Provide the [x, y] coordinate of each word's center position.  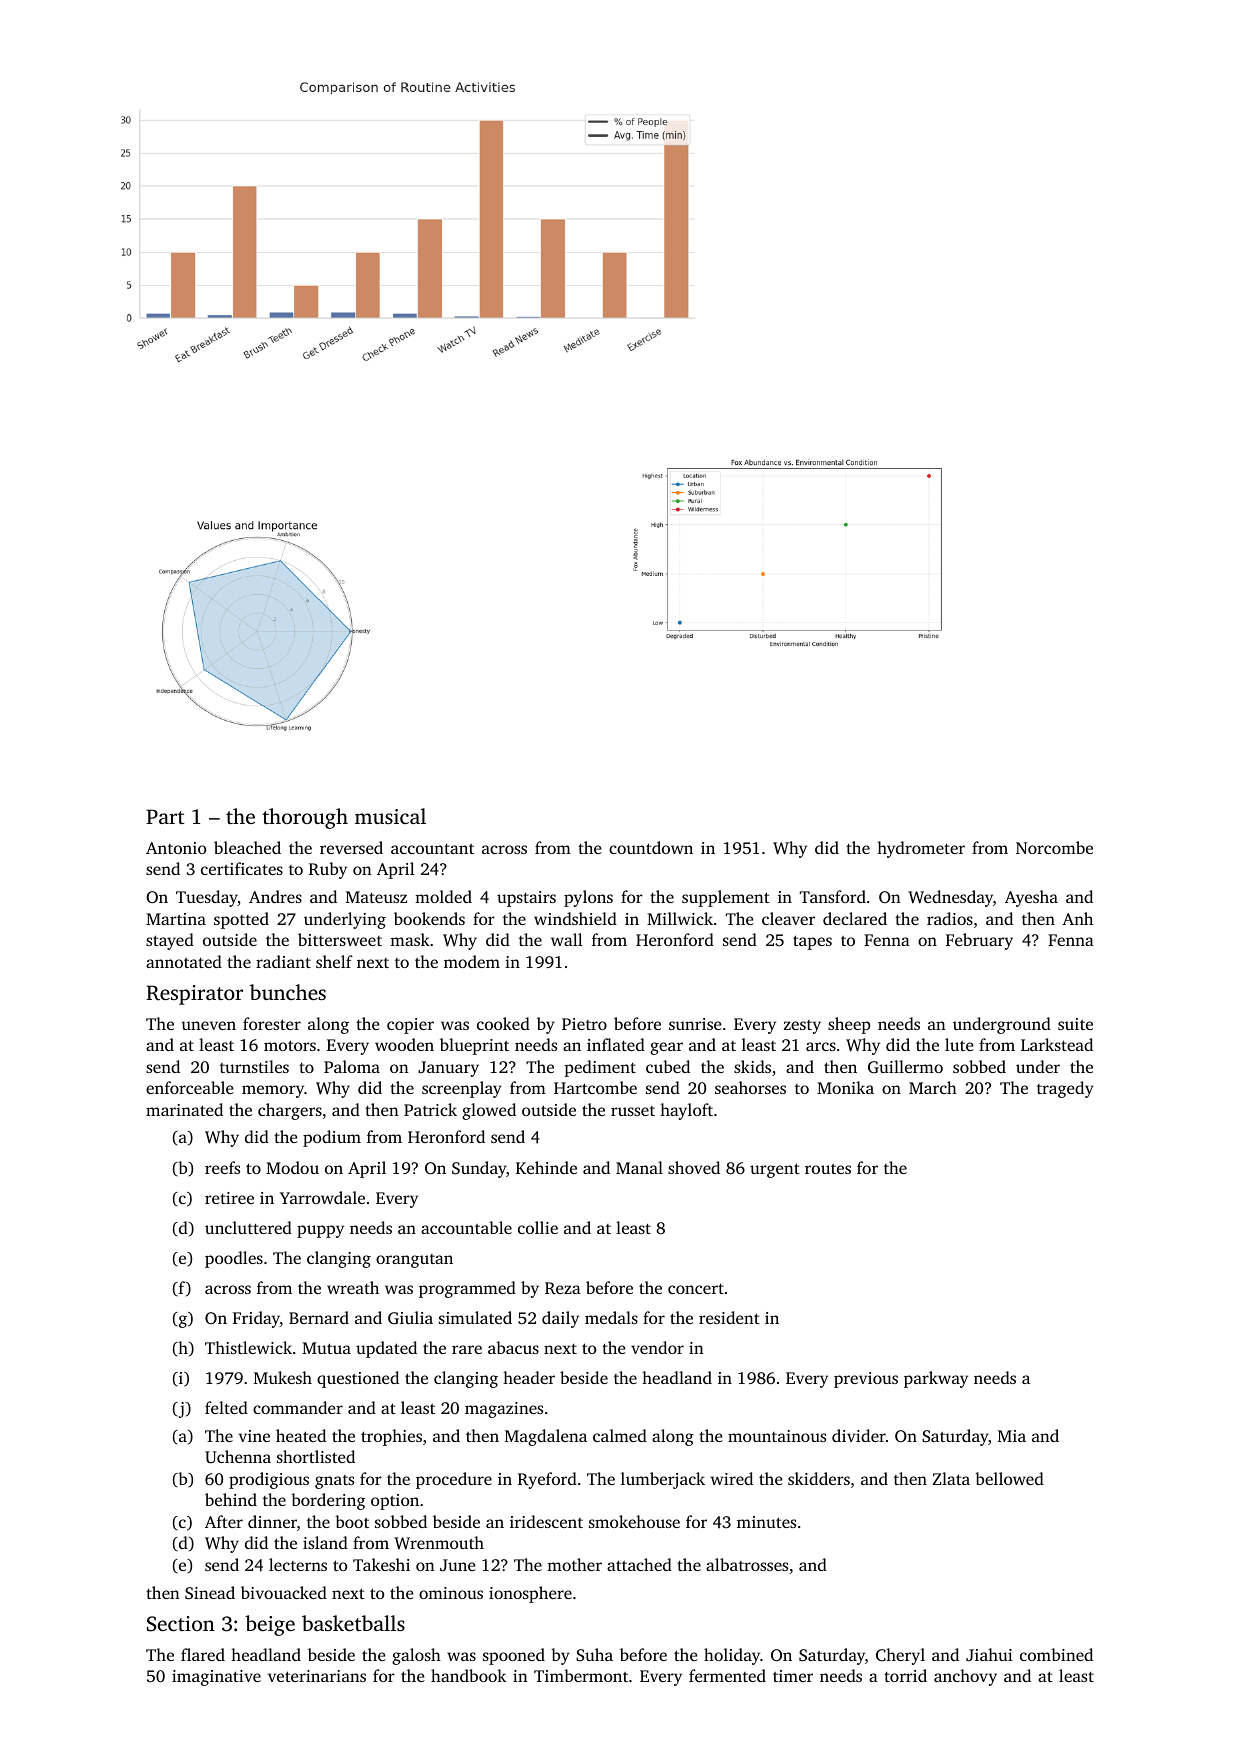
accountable [466, 1227]
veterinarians [317, 1676]
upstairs [526, 899]
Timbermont [581, 1675]
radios [950, 918]
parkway [936, 1379]
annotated [184, 961]
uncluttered [248, 1227]
